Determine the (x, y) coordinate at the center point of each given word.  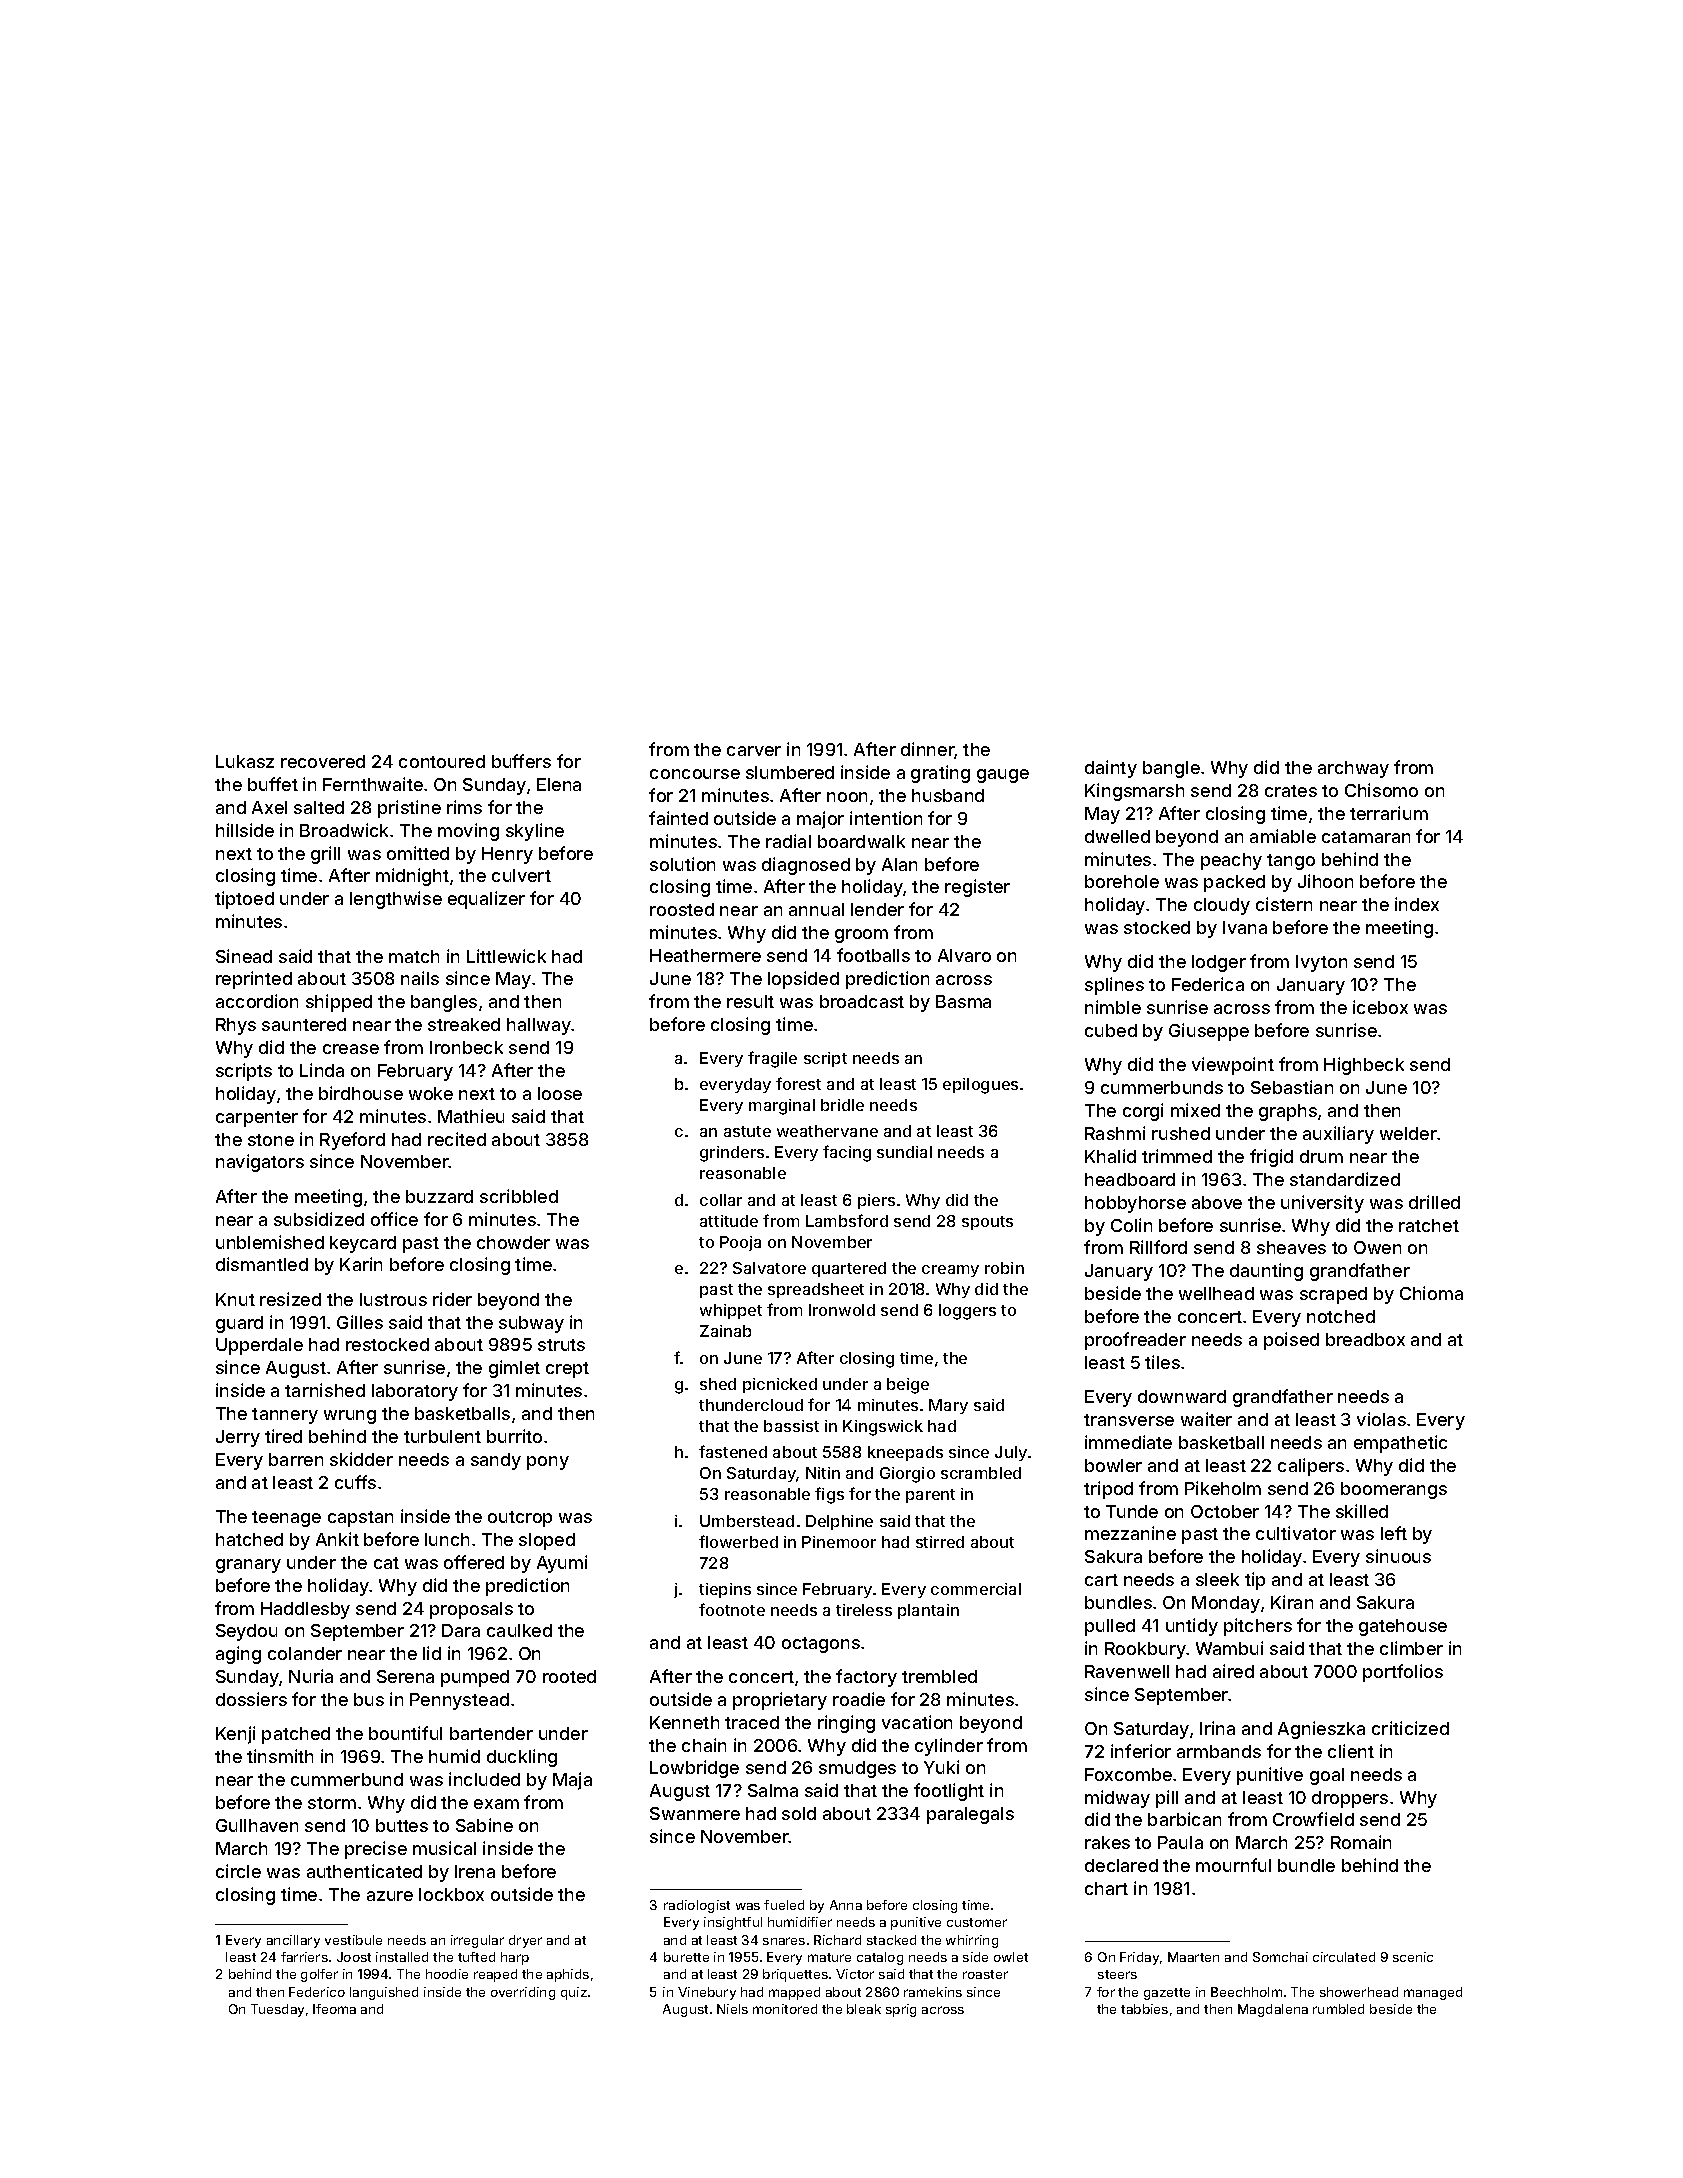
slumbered (790, 772)
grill (325, 855)
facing (847, 1153)
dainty (1111, 769)
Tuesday (277, 2010)
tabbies (1144, 2009)
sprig (901, 2010)
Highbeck (1364, 1066)
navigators (260, 1163)
